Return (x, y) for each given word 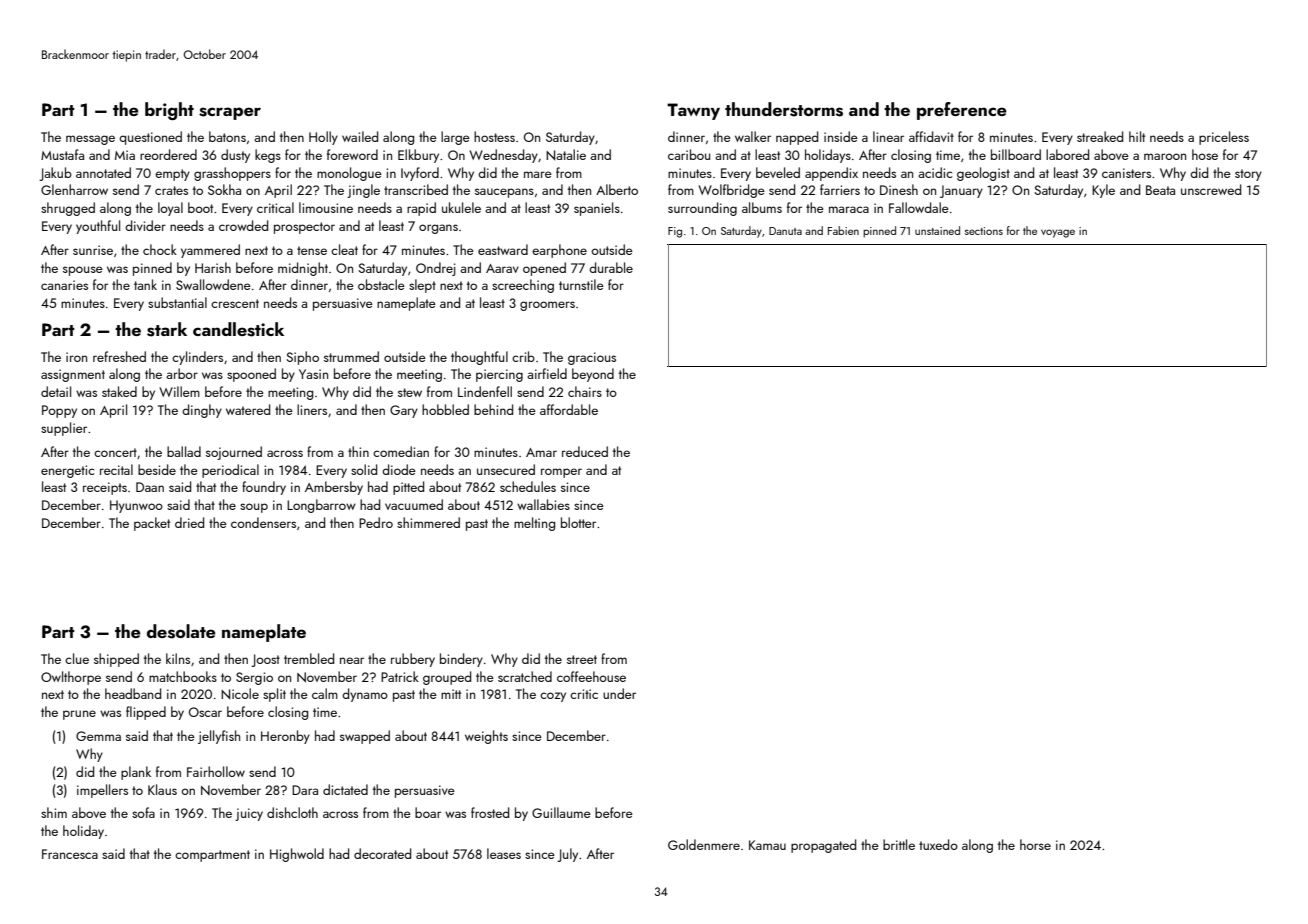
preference (962, 111)
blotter (578, 522)
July (567, 855)
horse (1035, 844)
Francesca (70, 854)
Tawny (693, 111)
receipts (105, 488)
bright (169, 111)
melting (534, 524)
